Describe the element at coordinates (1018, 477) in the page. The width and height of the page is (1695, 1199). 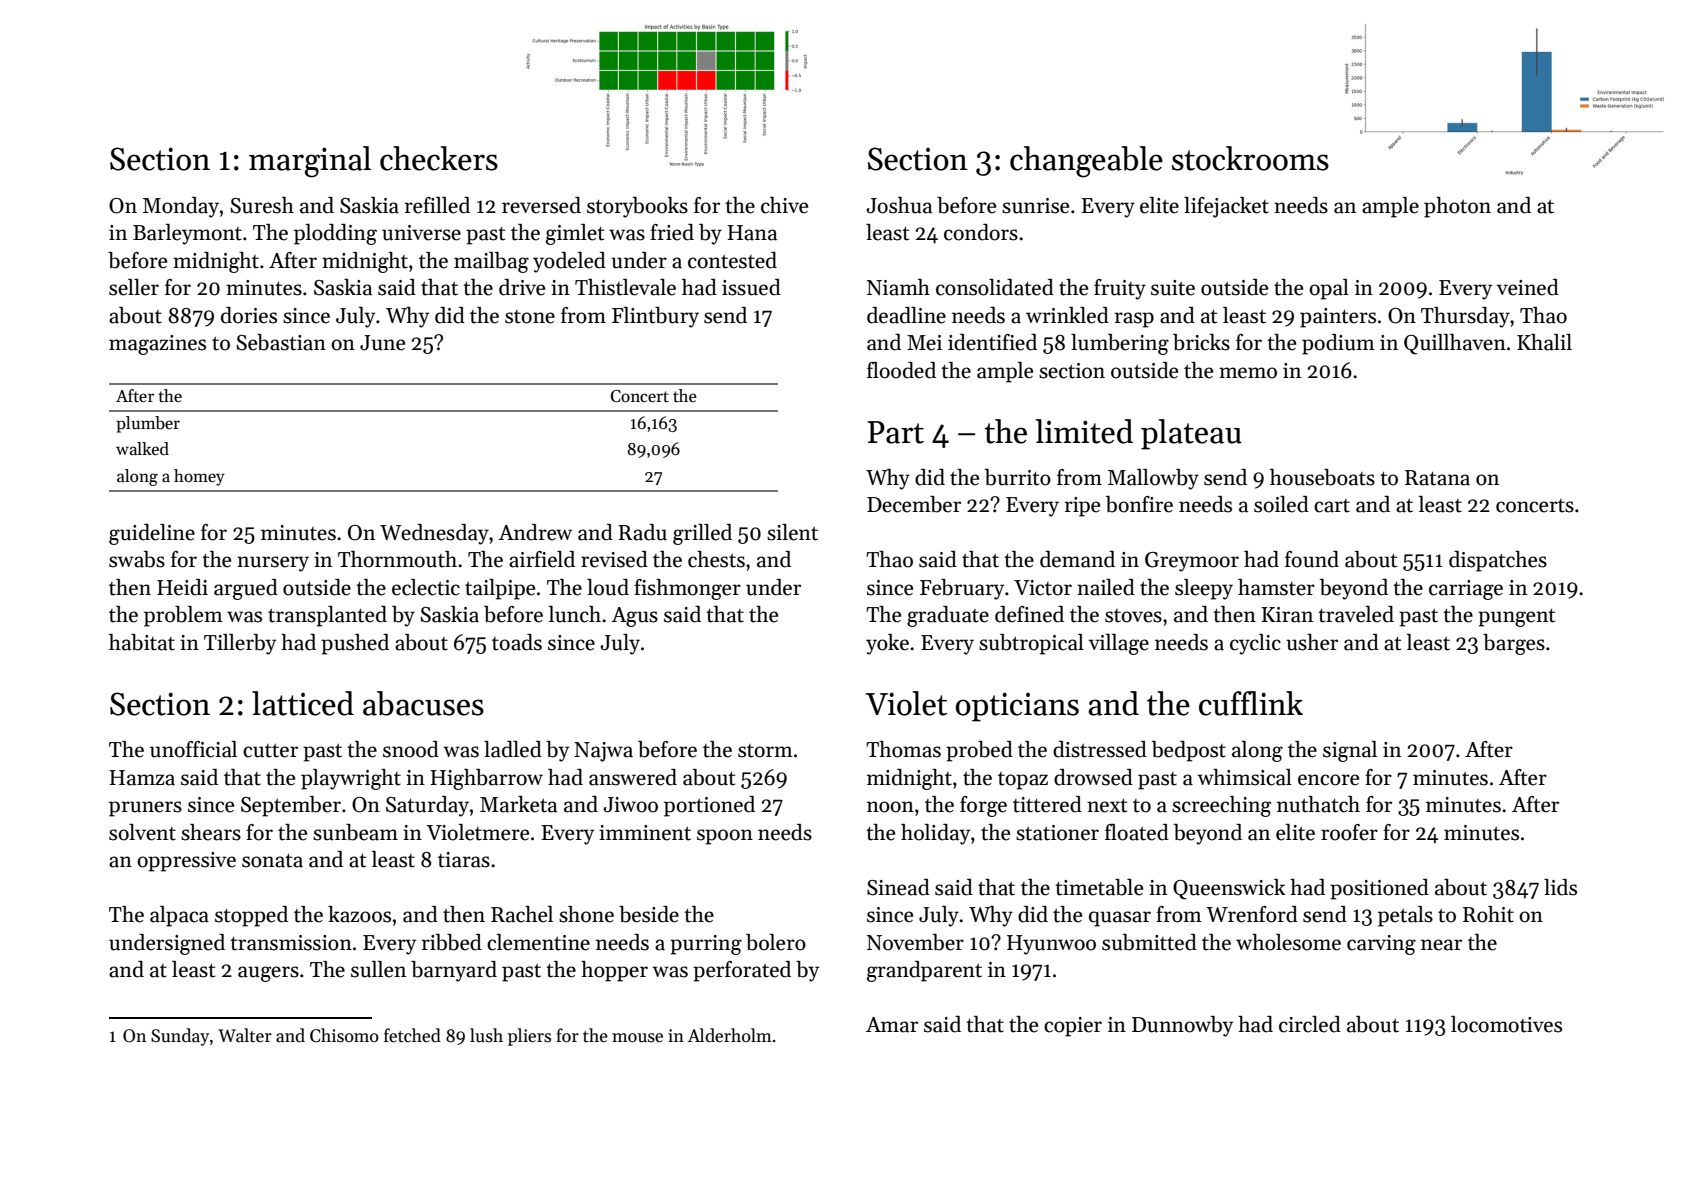
I see `burrito` at that location.
